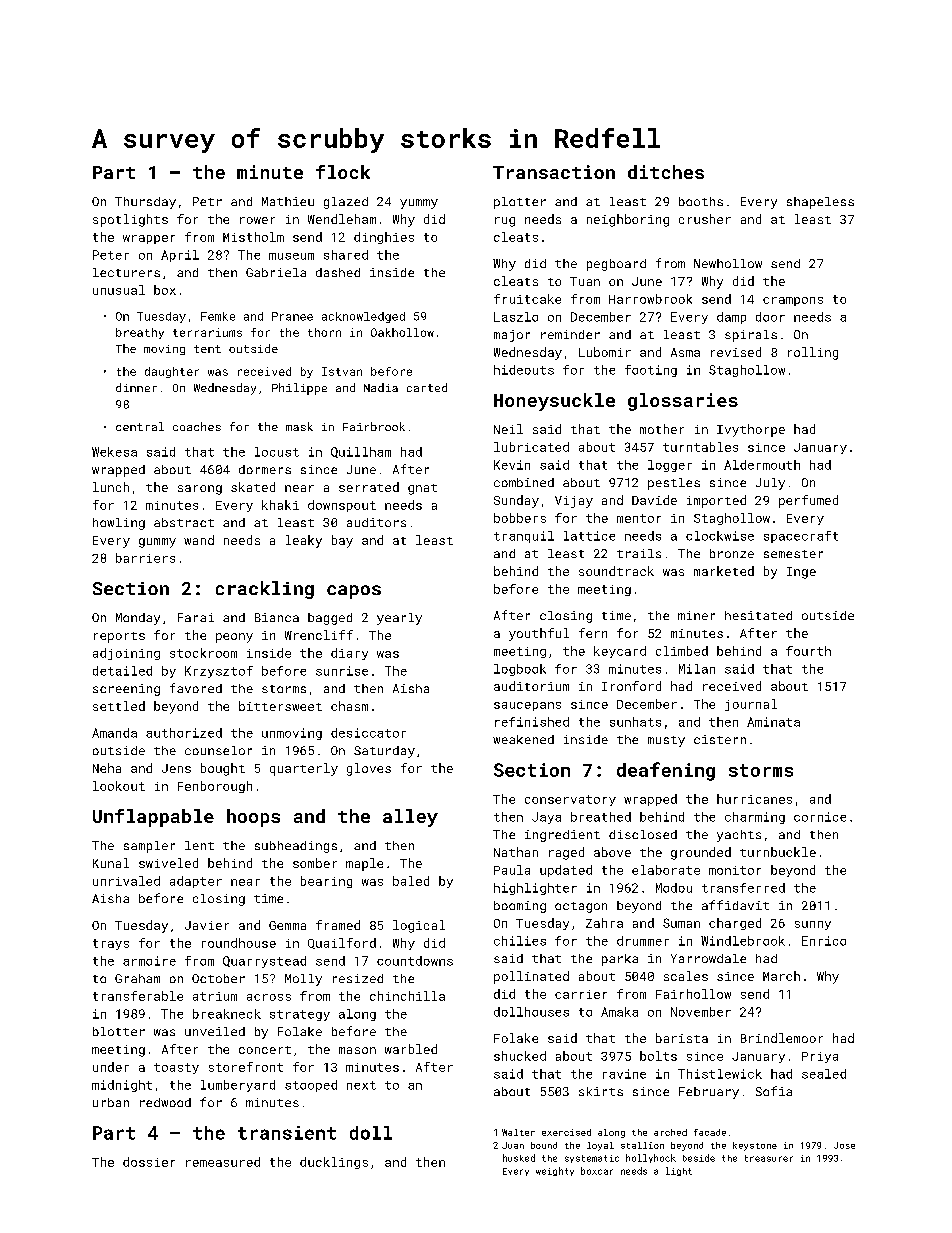 This screenshot has height=1233, width=952. What do you see at coordinates (343, 172) in the screenshot?
I see `flock` at bounding box center [343, 172].
